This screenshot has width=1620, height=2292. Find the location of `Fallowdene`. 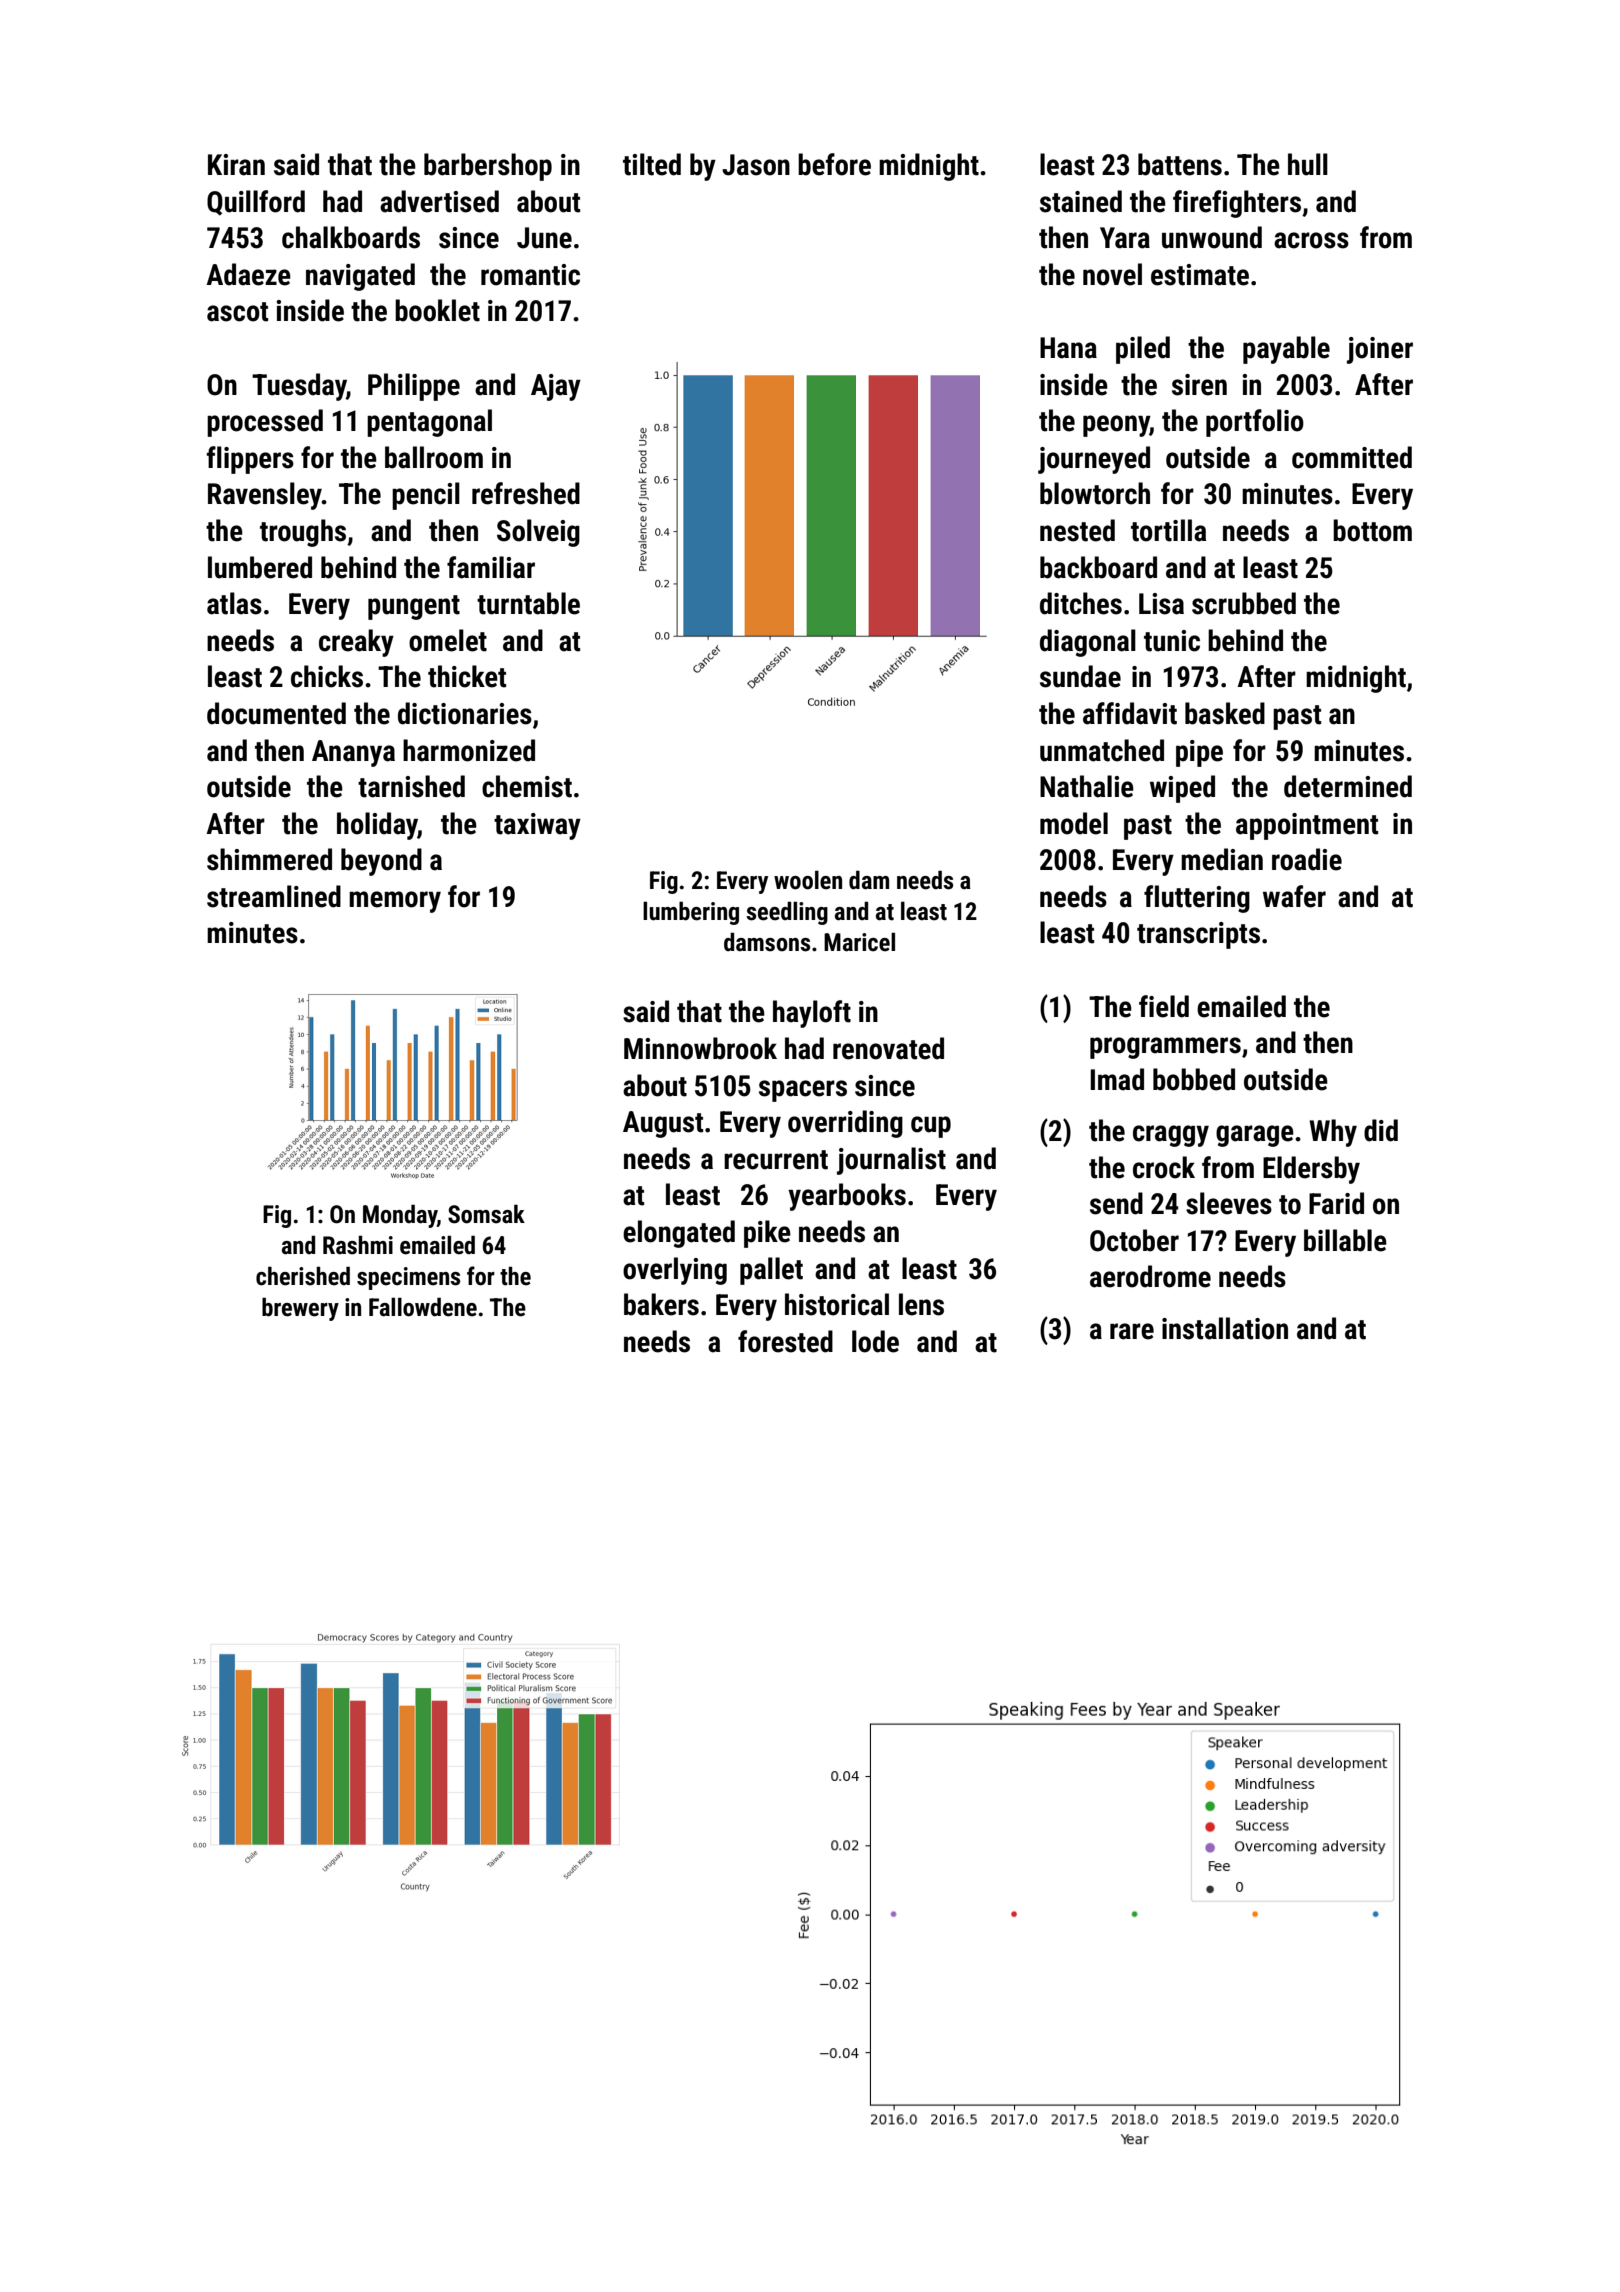

Fallowdene is located at coordinates (423, 1307).
